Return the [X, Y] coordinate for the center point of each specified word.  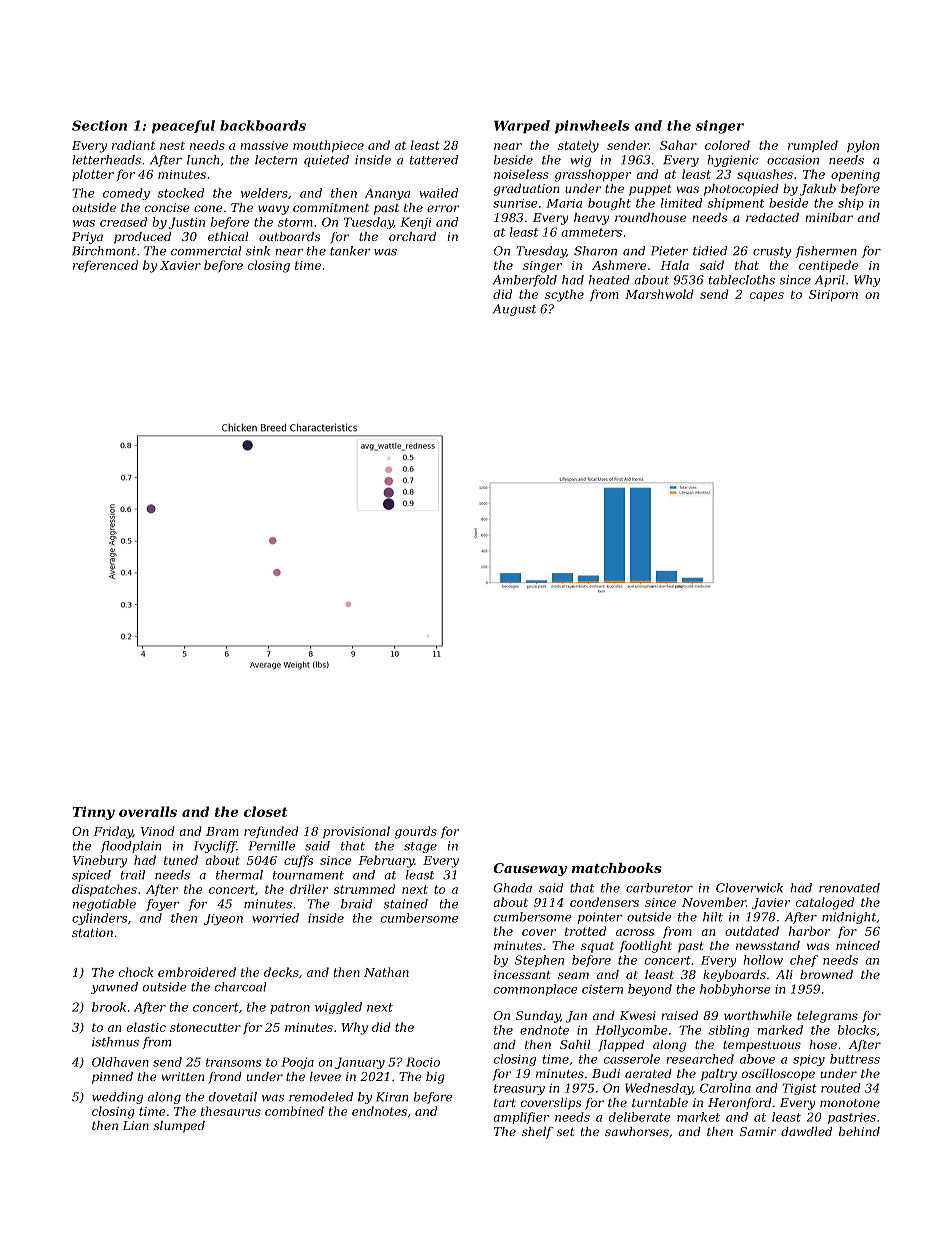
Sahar [678, 145]
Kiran [392, 1097]
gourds [416, 832]
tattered [434, 160]
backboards [263, 125]
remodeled [321, 1097]
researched [700, 1059]
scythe [564, 295]
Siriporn [833, 295]
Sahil [575, 1044]
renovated [849, 888]
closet [266, 811]
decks [281, 972]
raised [679, 1015]
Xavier [180, 265]
